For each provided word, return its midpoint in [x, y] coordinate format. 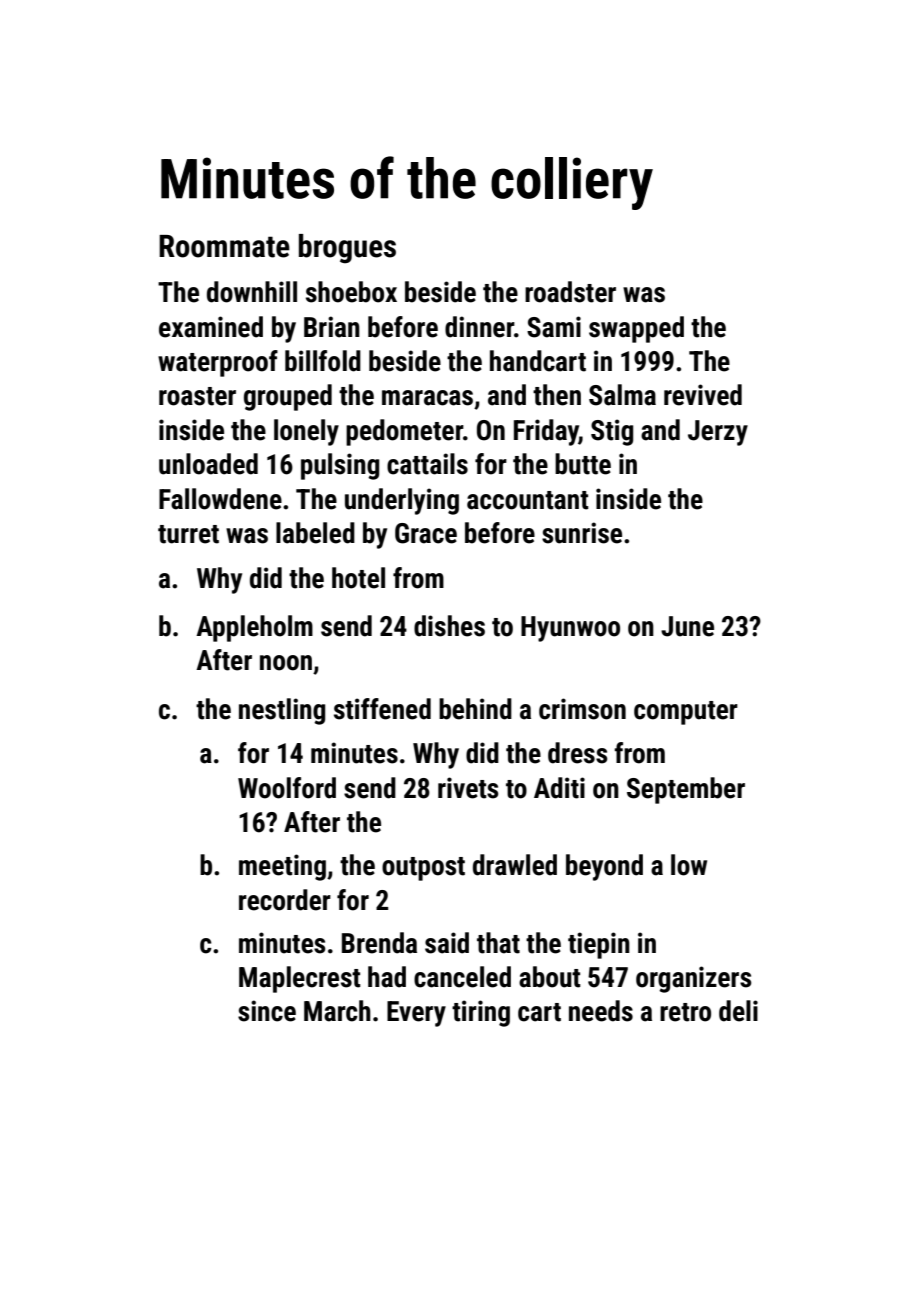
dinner [479, 327]
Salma [622, 395]
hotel [358, 578]
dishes [449, 626]
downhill [252, 292]
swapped [636, 329]
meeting [282, 867]
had [387, 977]
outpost [423, 869]
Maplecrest [300, 979]
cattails [427, 464]
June [687, 626]
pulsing [340, 466]
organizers [693, 979]
